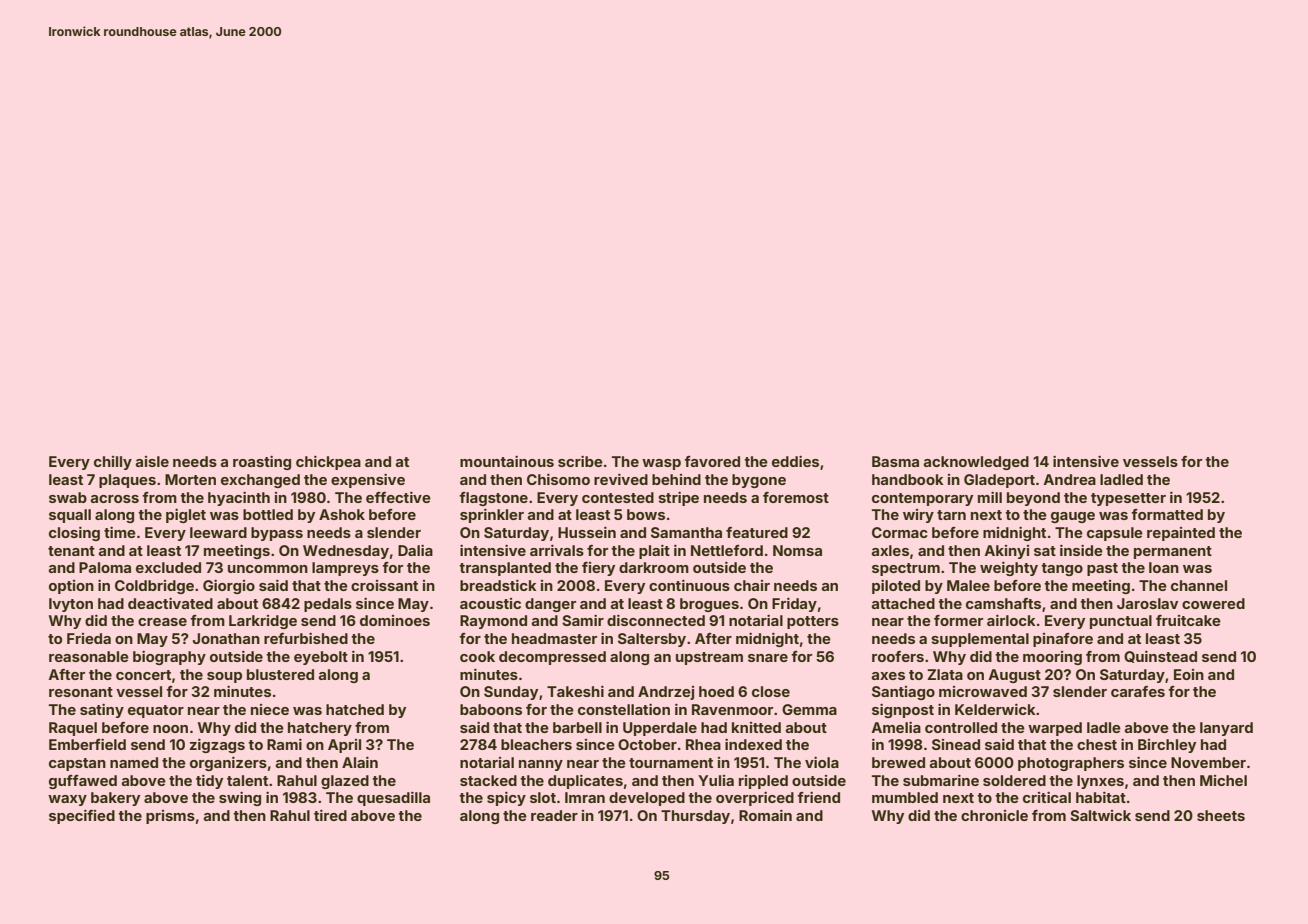  Describe the element at coordinates (83, 782) in the screenshot. I see `guffawed` at that location.
